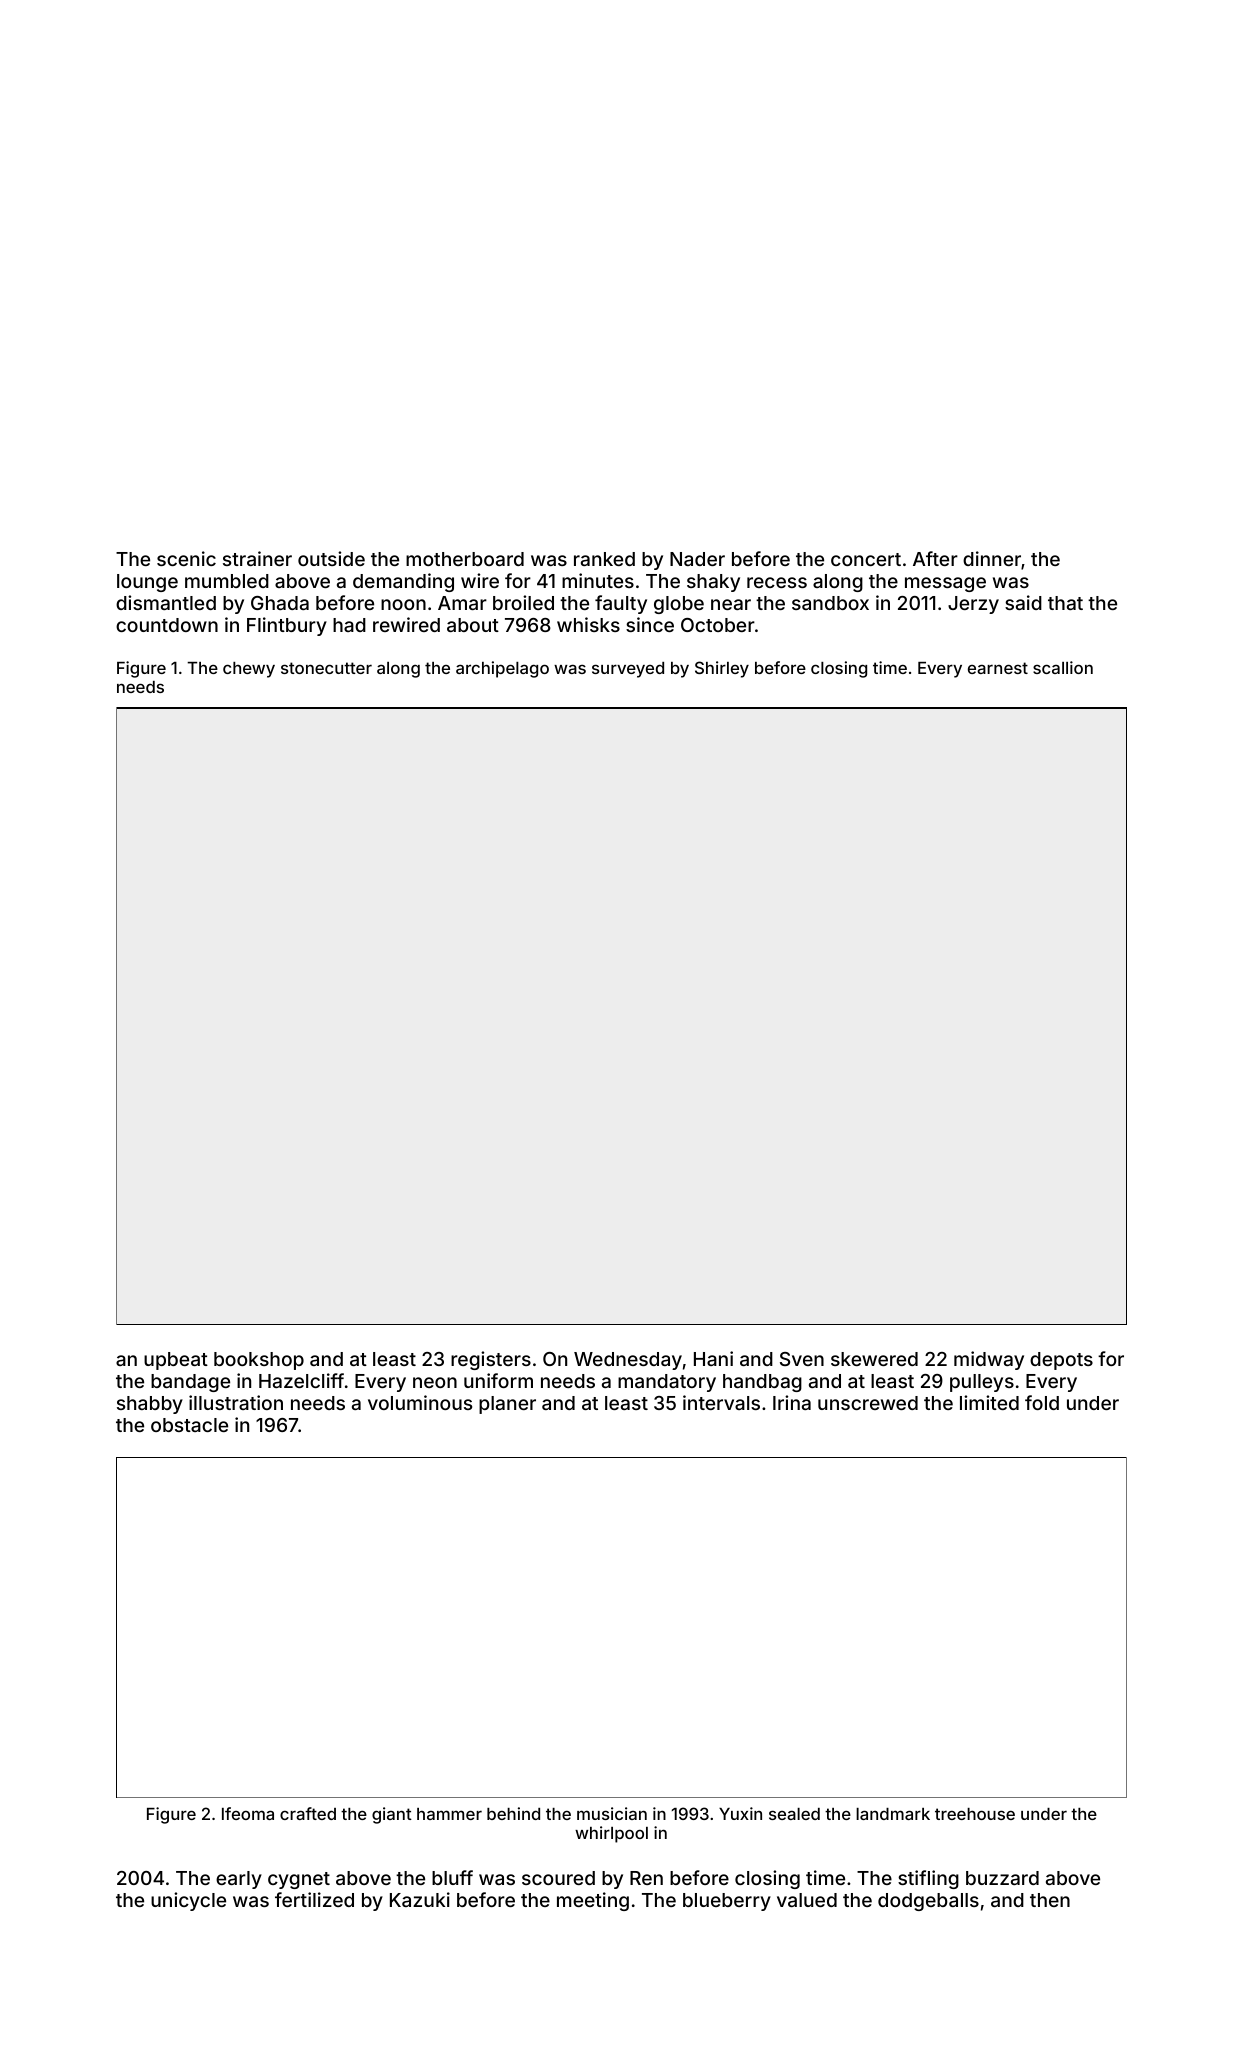 Image resolution: width=1243 pixels, height=2046 pixels. I want to click on recess, so click(777, 582).
